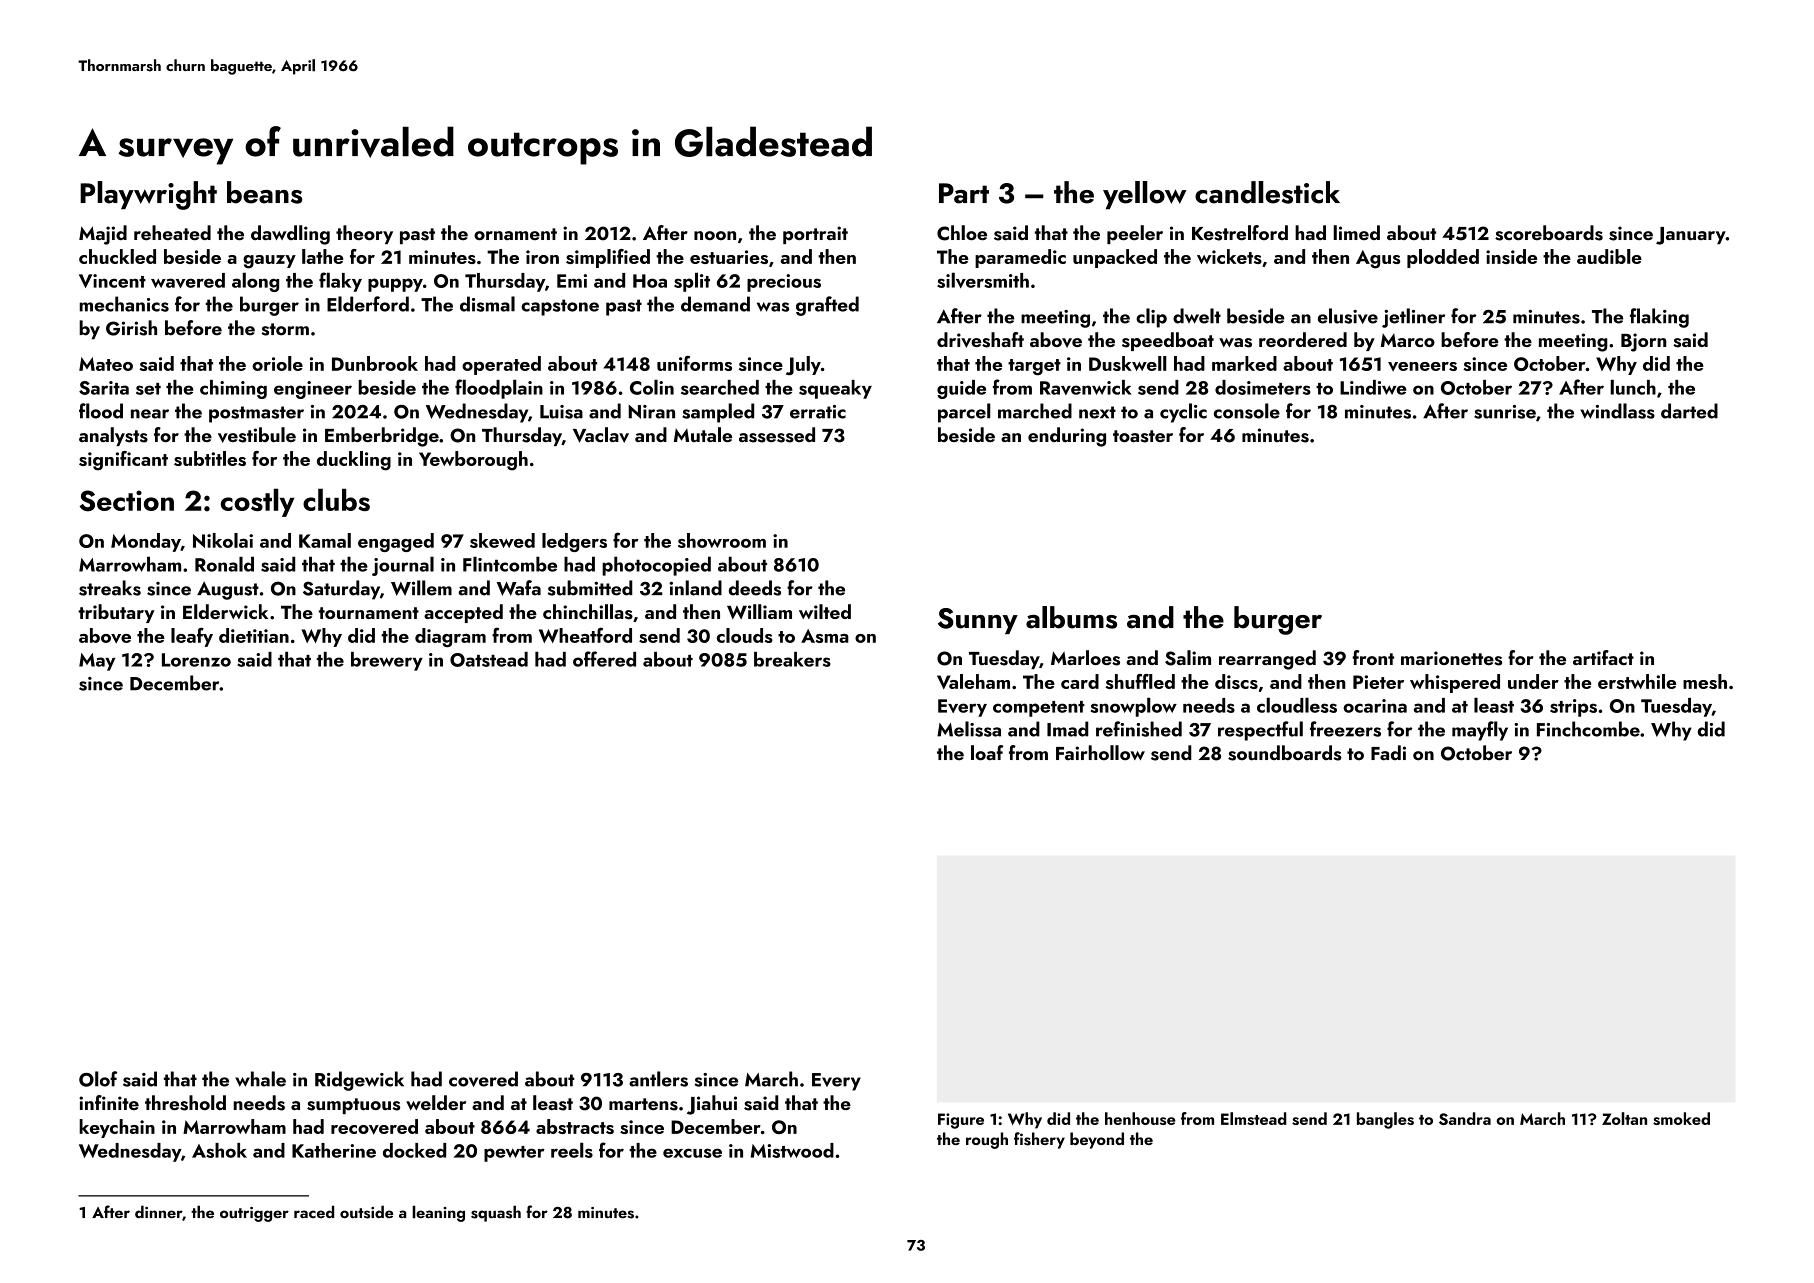 The image size is (1814, 1283). I want to click on welder, so click(436, 1102).
